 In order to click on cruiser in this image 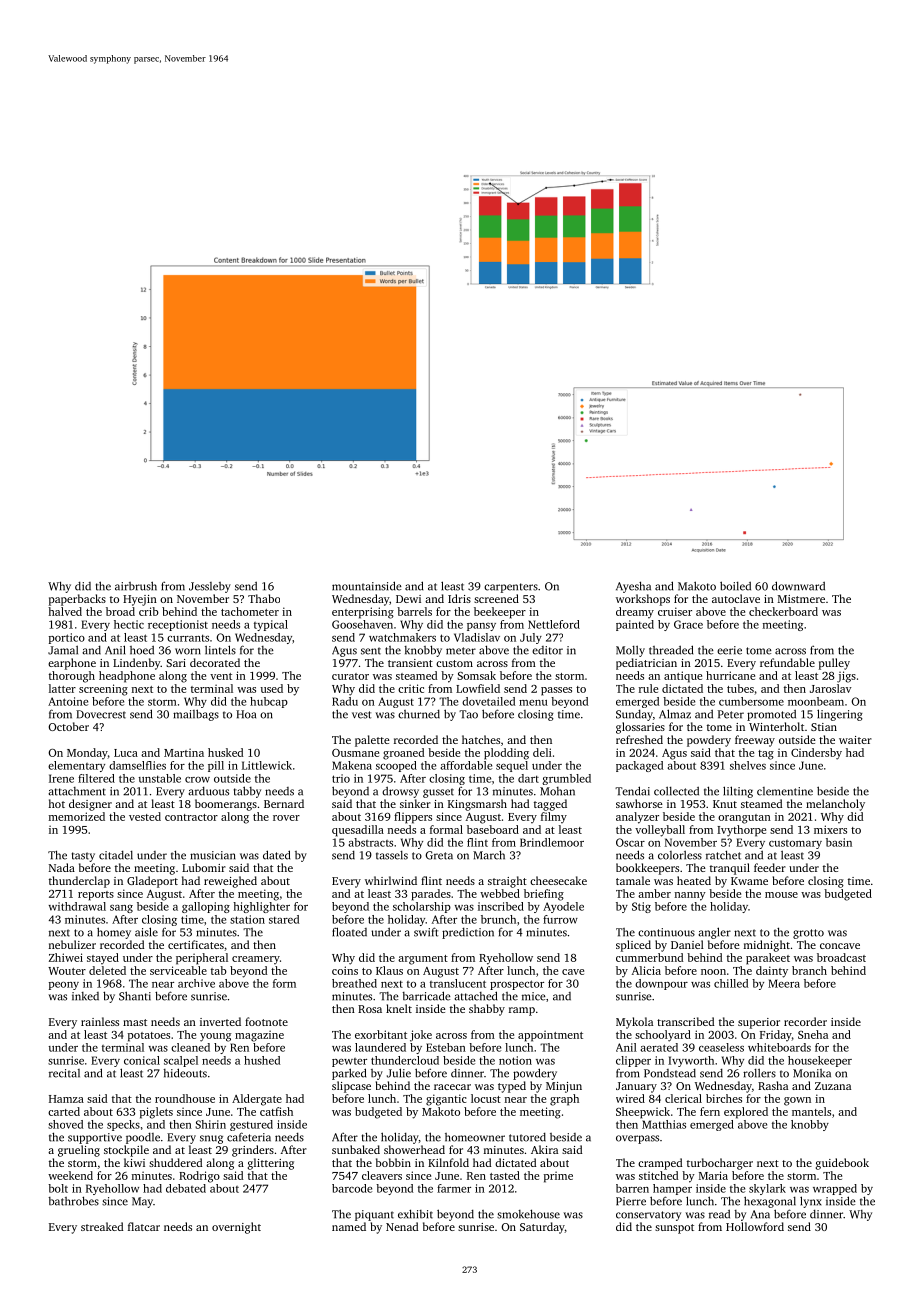, I will do `click(675, 611)`.
